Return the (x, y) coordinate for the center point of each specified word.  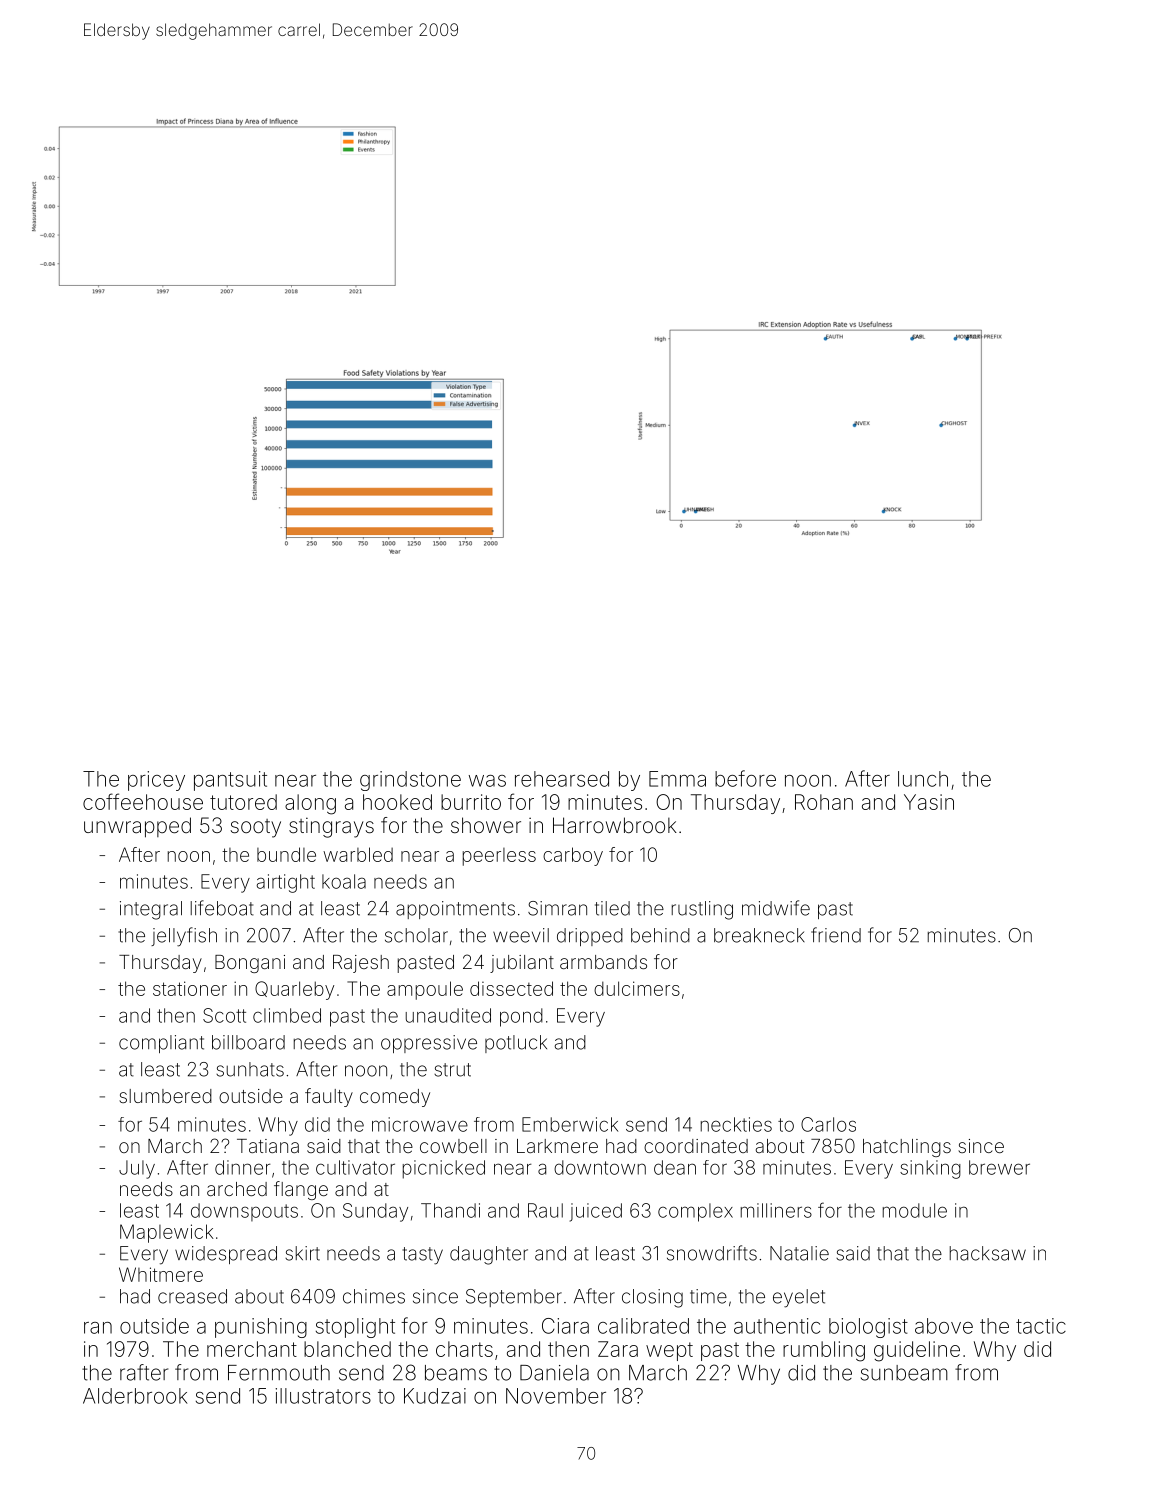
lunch (923, 779)
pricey (156, 781)
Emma (677, 779)
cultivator (355, 1167)
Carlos (828, 1124)
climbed (287, 1015)
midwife (776, 908)
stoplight (355, 1328)
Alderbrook (135, 1396)
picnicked (444, 1169)
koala (344, 881)
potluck (516, 1044)
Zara (618, 1349)
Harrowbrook (615, 825)
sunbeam (904, 1373)
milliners (776, 1210)
